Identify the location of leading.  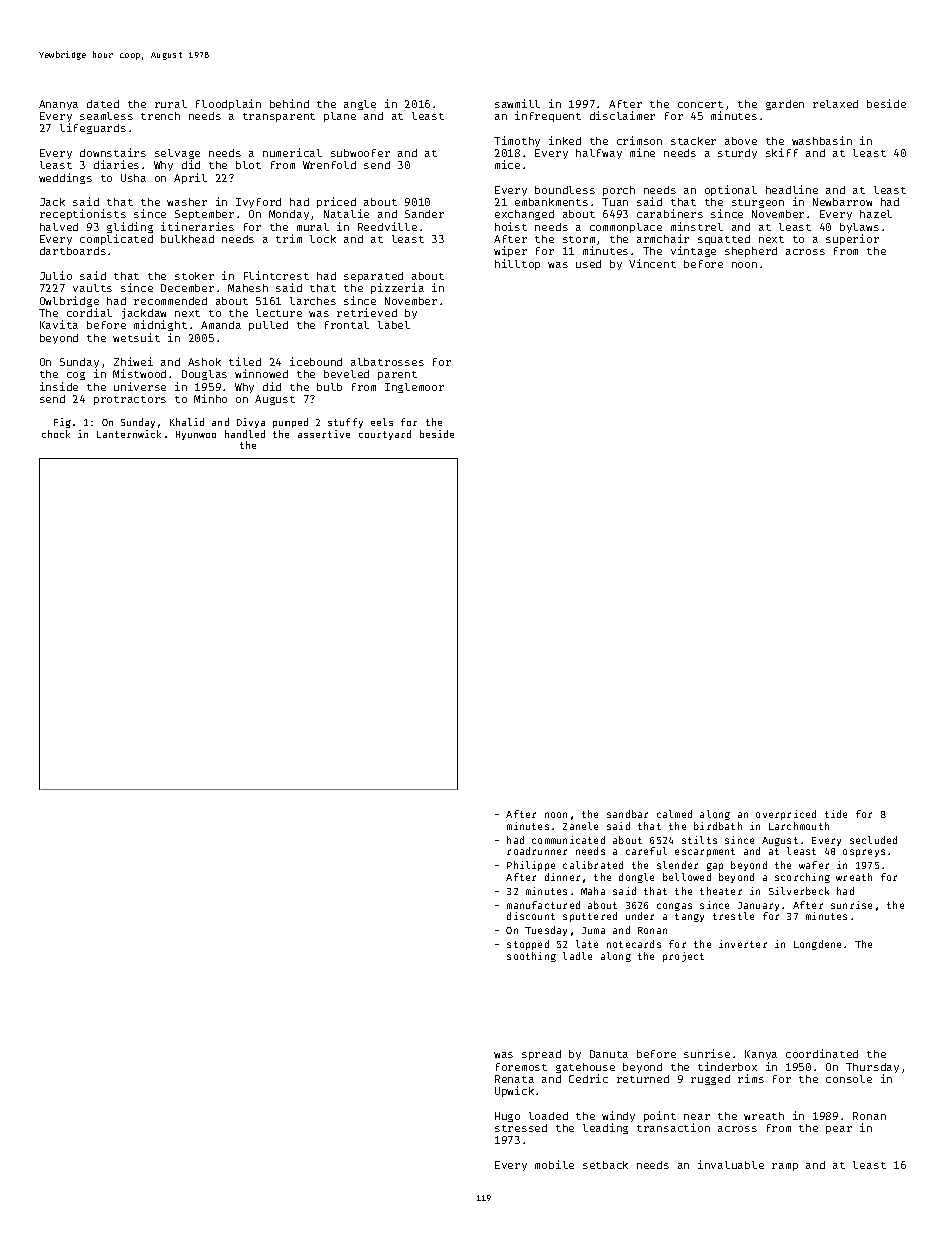
(605, 1128).
